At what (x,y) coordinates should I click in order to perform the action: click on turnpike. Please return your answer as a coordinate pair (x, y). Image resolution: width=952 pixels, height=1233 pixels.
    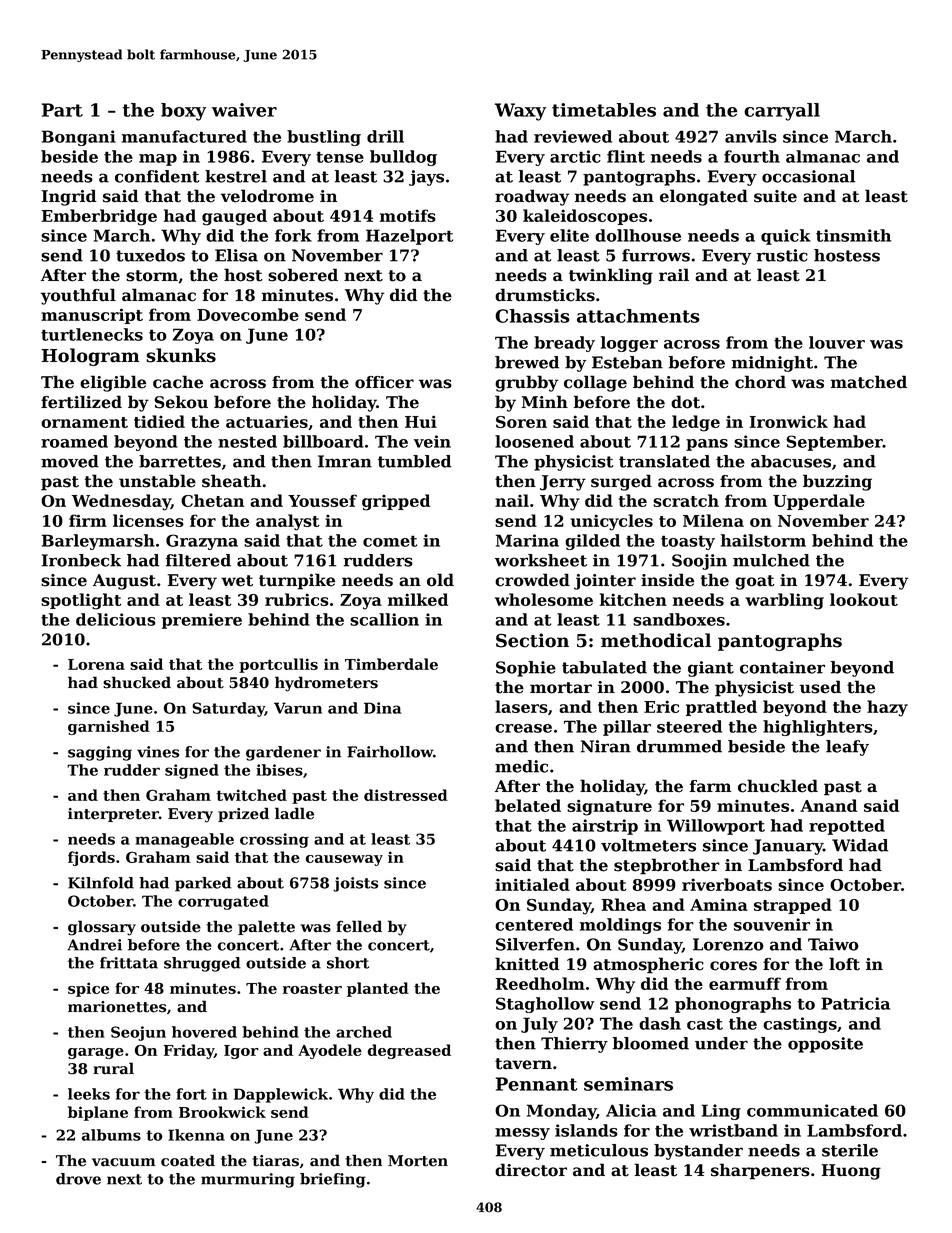
    Looking at the image, I should click on (297, 581).
